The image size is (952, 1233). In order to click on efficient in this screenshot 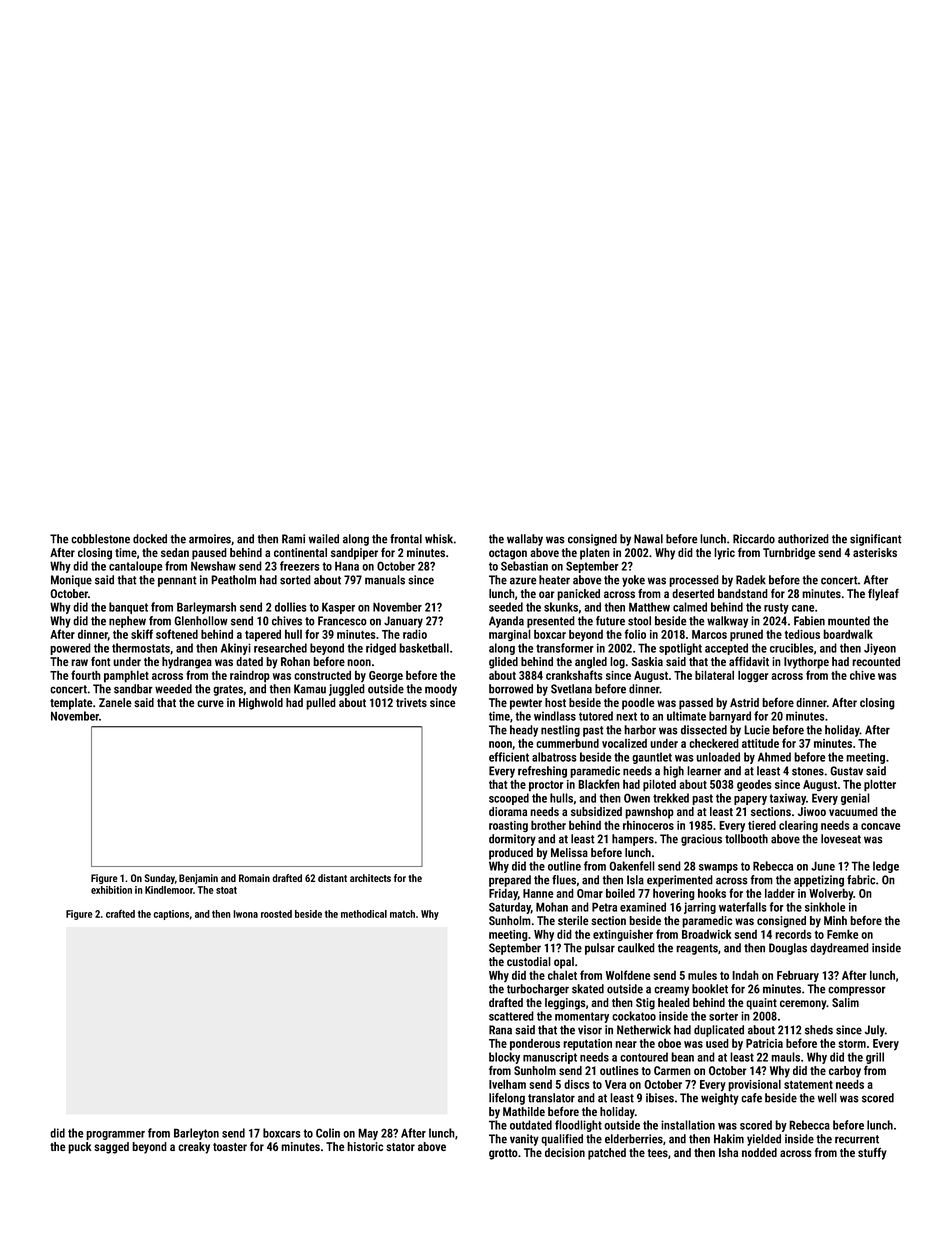, I will do `click(509, 757)`.
